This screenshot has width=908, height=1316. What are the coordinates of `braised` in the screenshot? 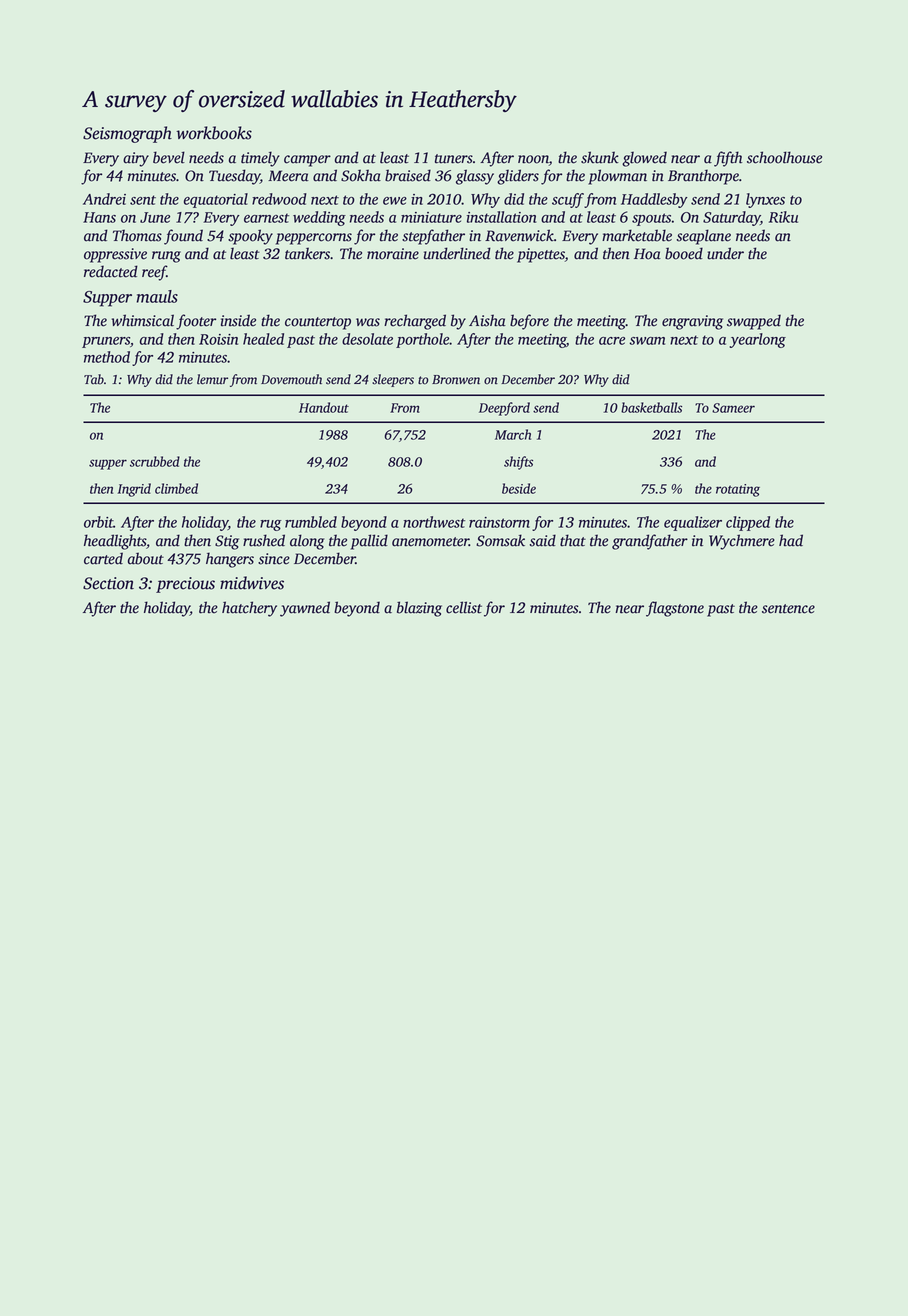 It's located at (408, 175).
